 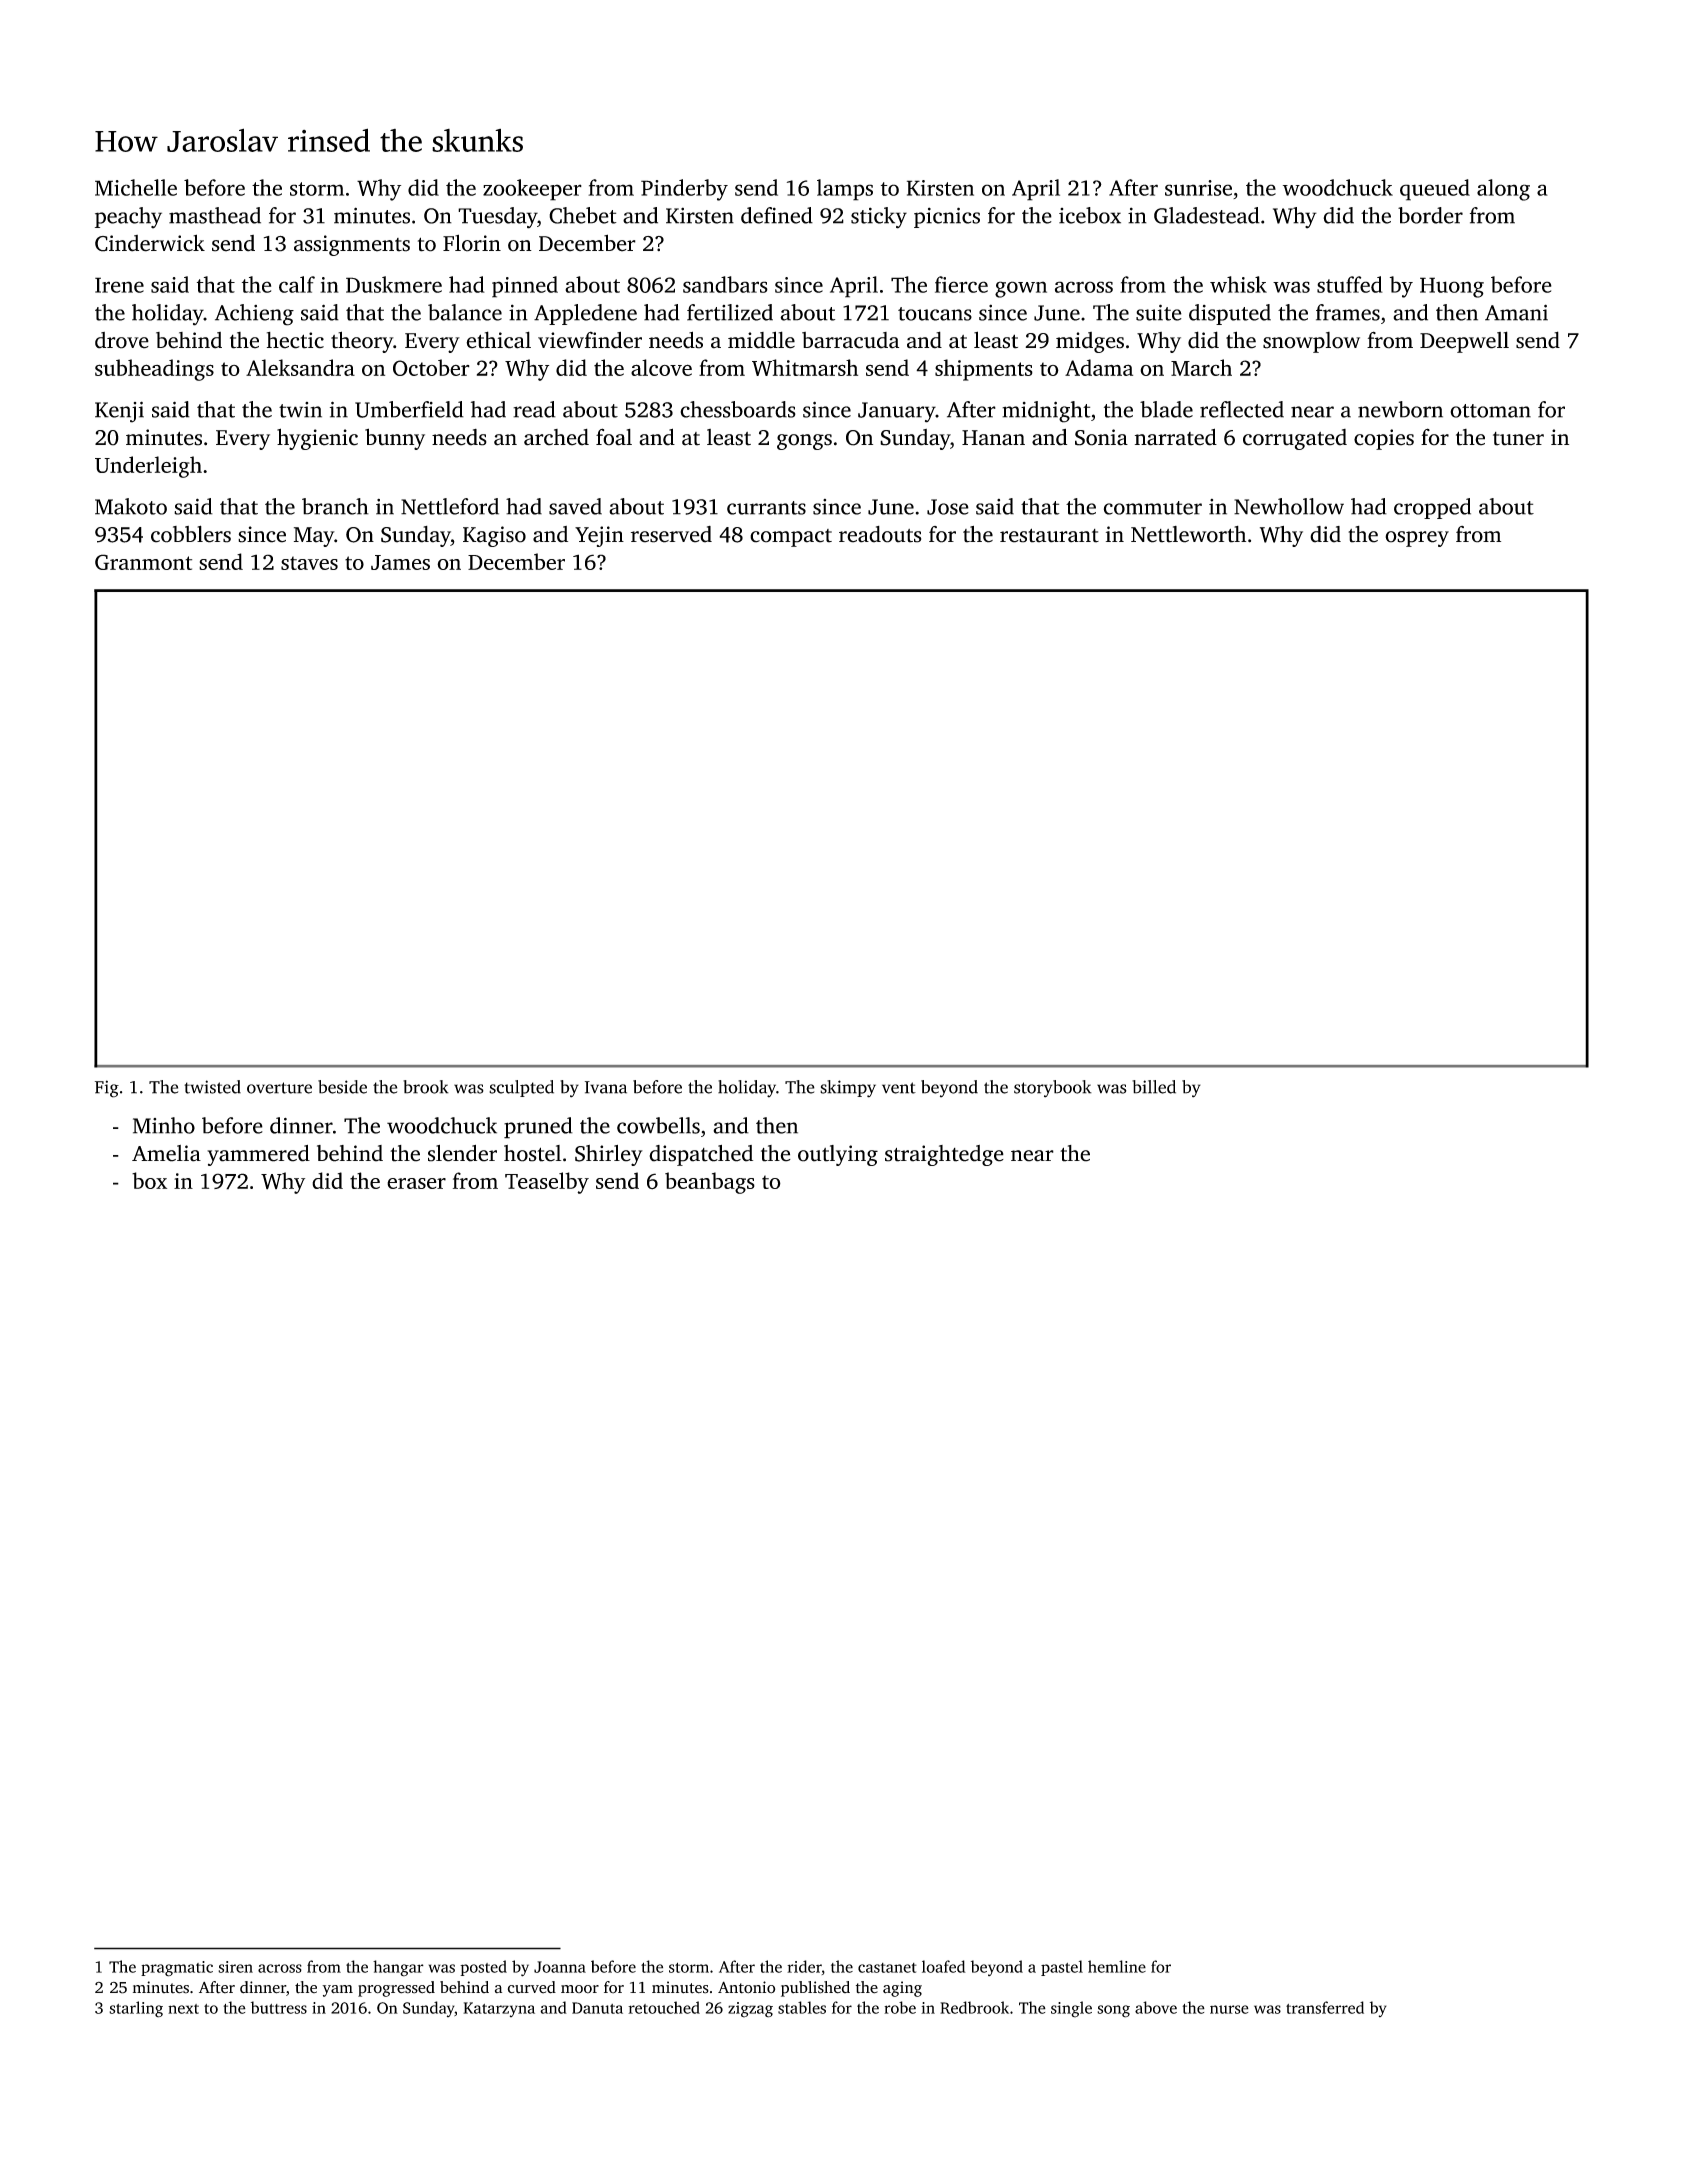 What do you see at coordinates (1503, 190) in the image?
I see `along` at bounding box center [1503, 190].
